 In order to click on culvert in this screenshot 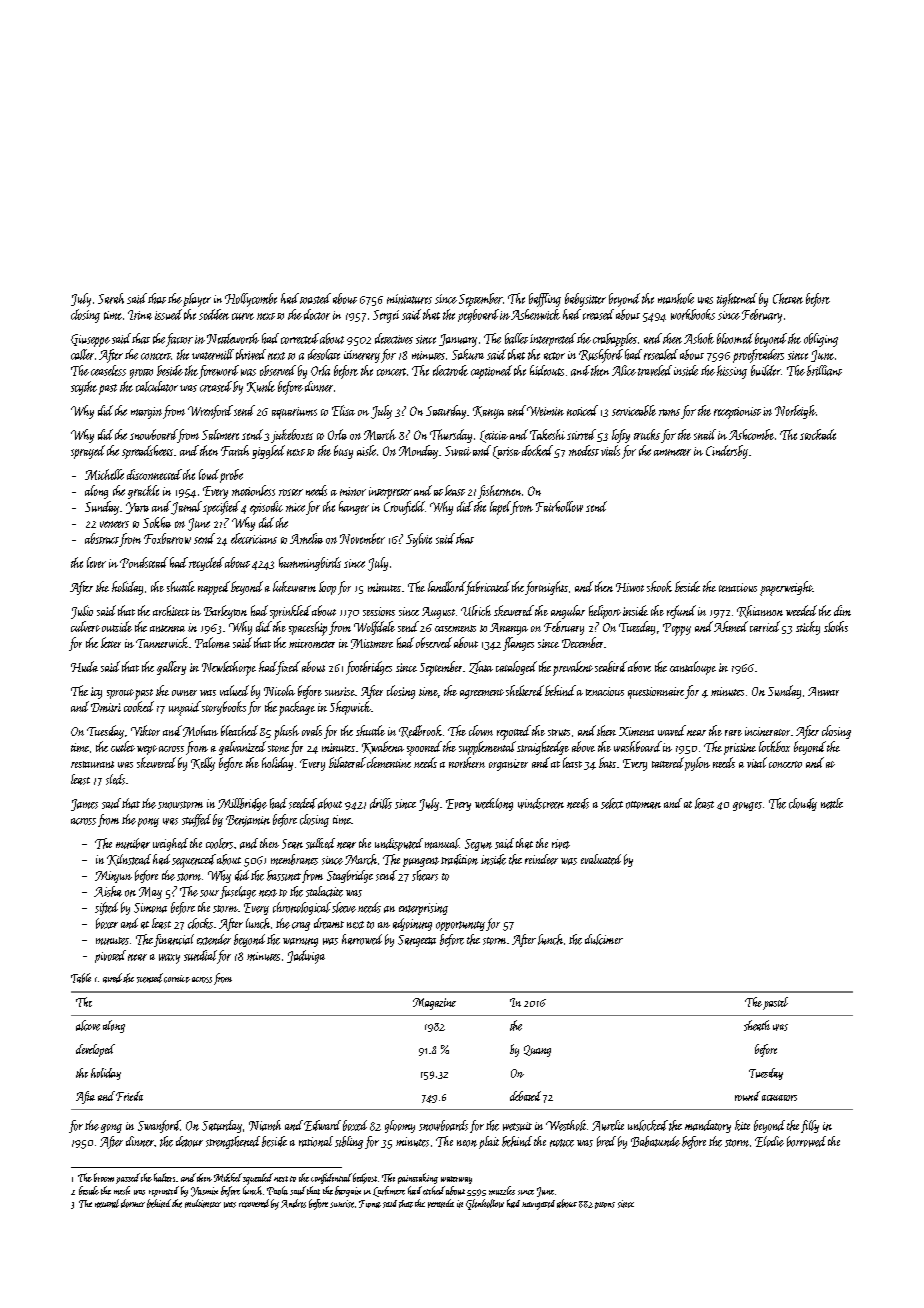, I will do `click(85, 626)`.
